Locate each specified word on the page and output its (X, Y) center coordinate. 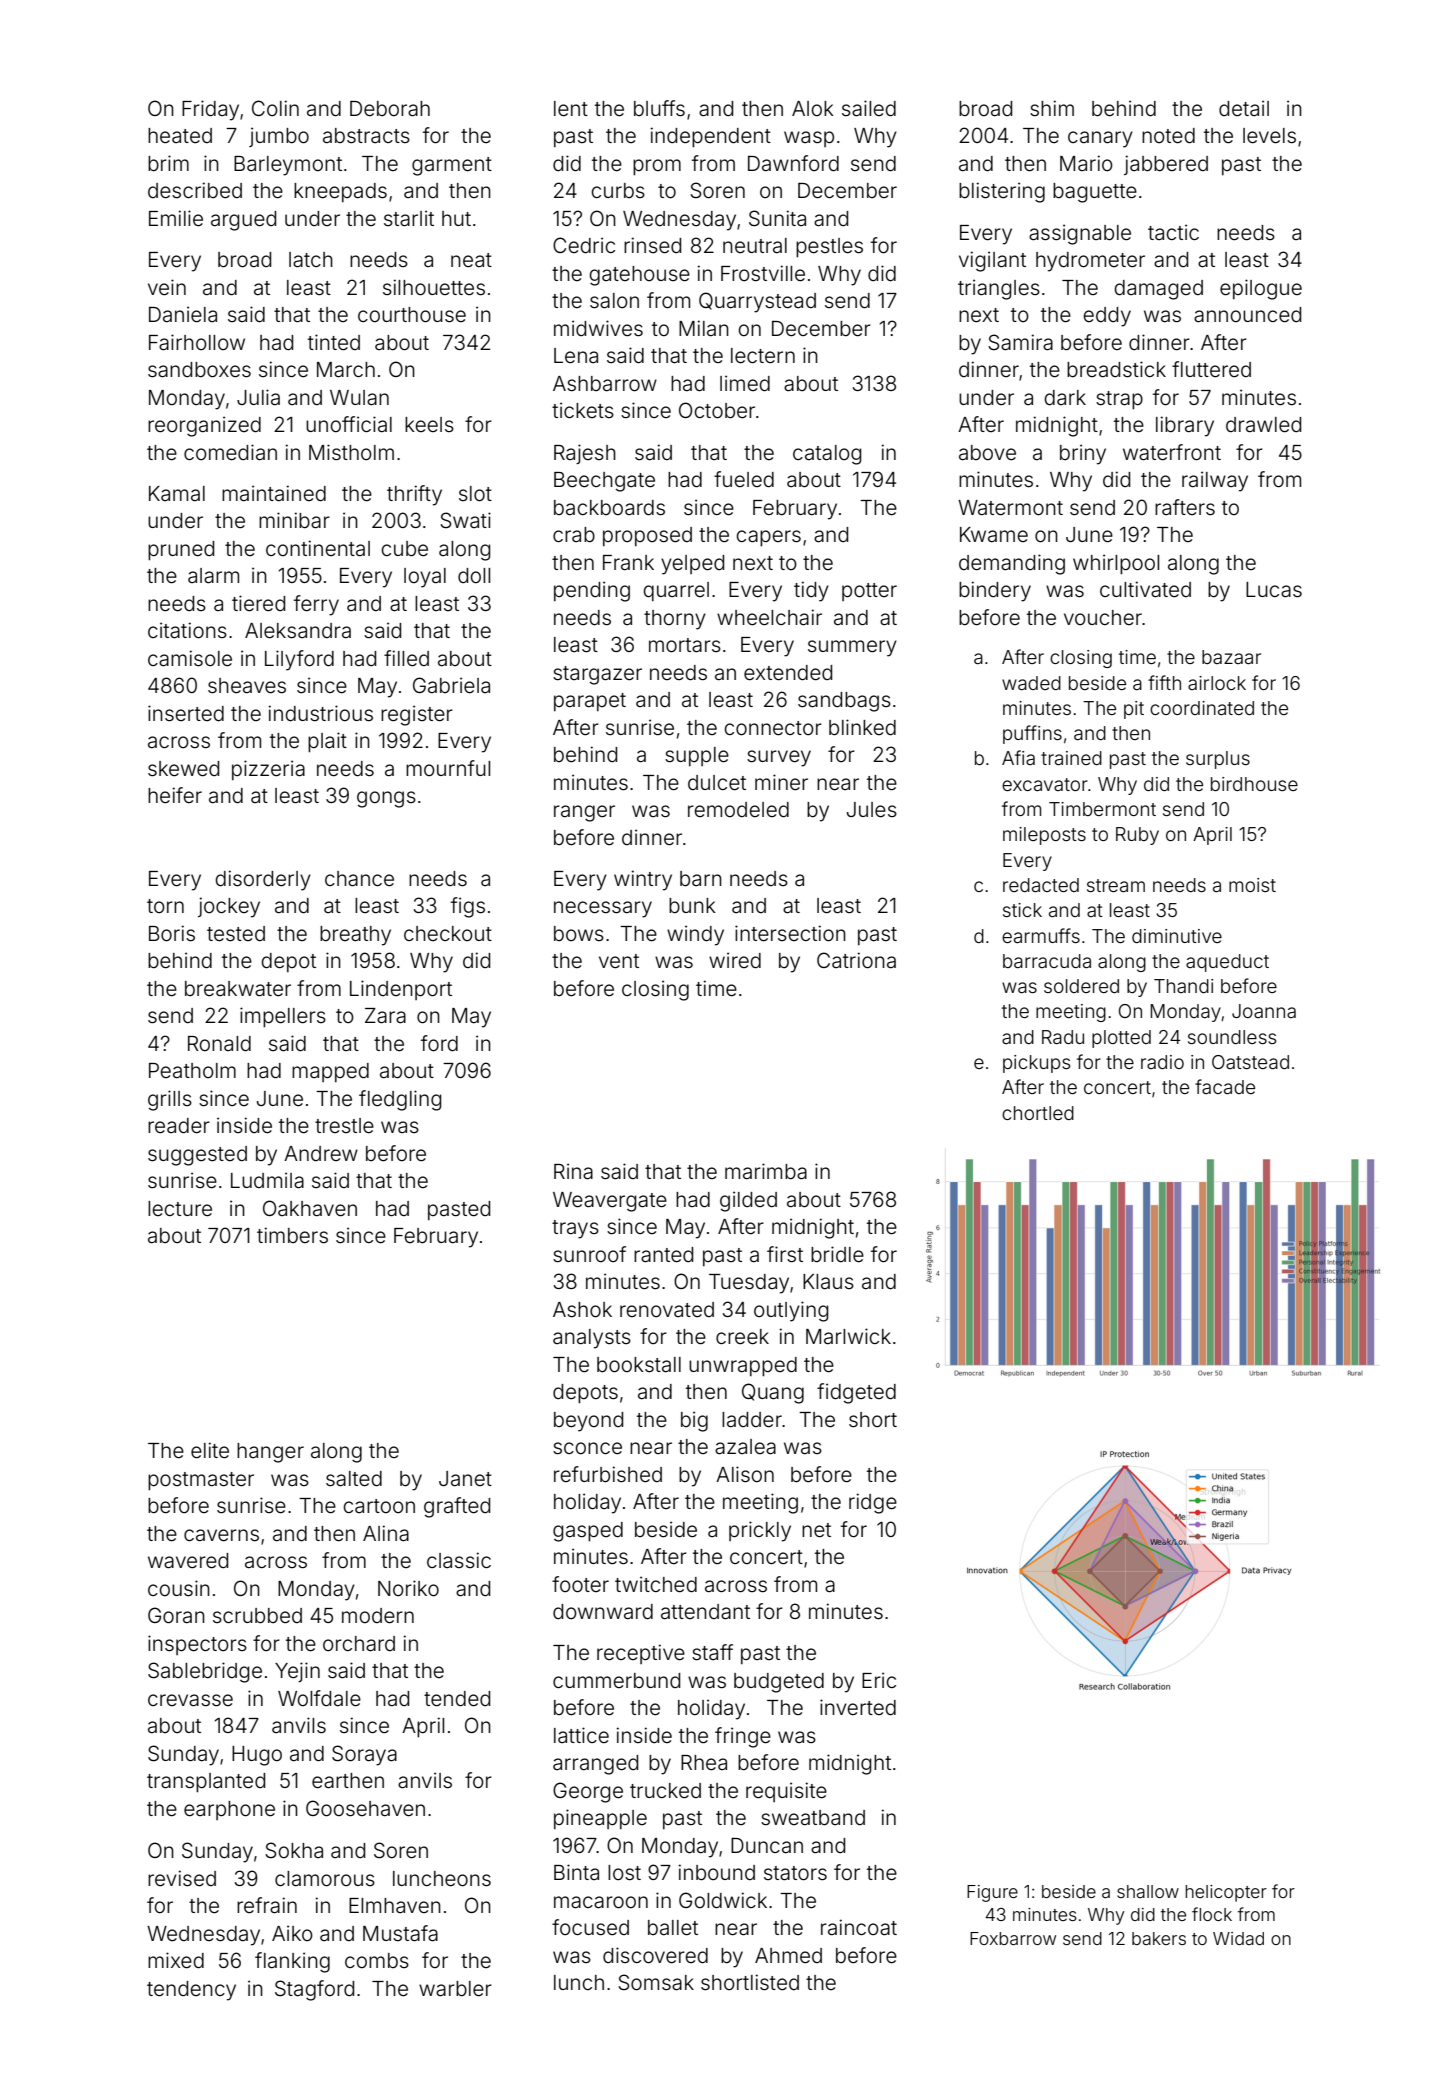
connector (773, 728)
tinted (334, 342)
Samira (1020, 342)
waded (1031, 683)
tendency (191, 1991)
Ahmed (788, 1955)
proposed (647, 536)
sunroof (589, 1254)
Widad (1238, 1938)
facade (1225, 1086)
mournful (448, 768)
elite (210, 1450)
